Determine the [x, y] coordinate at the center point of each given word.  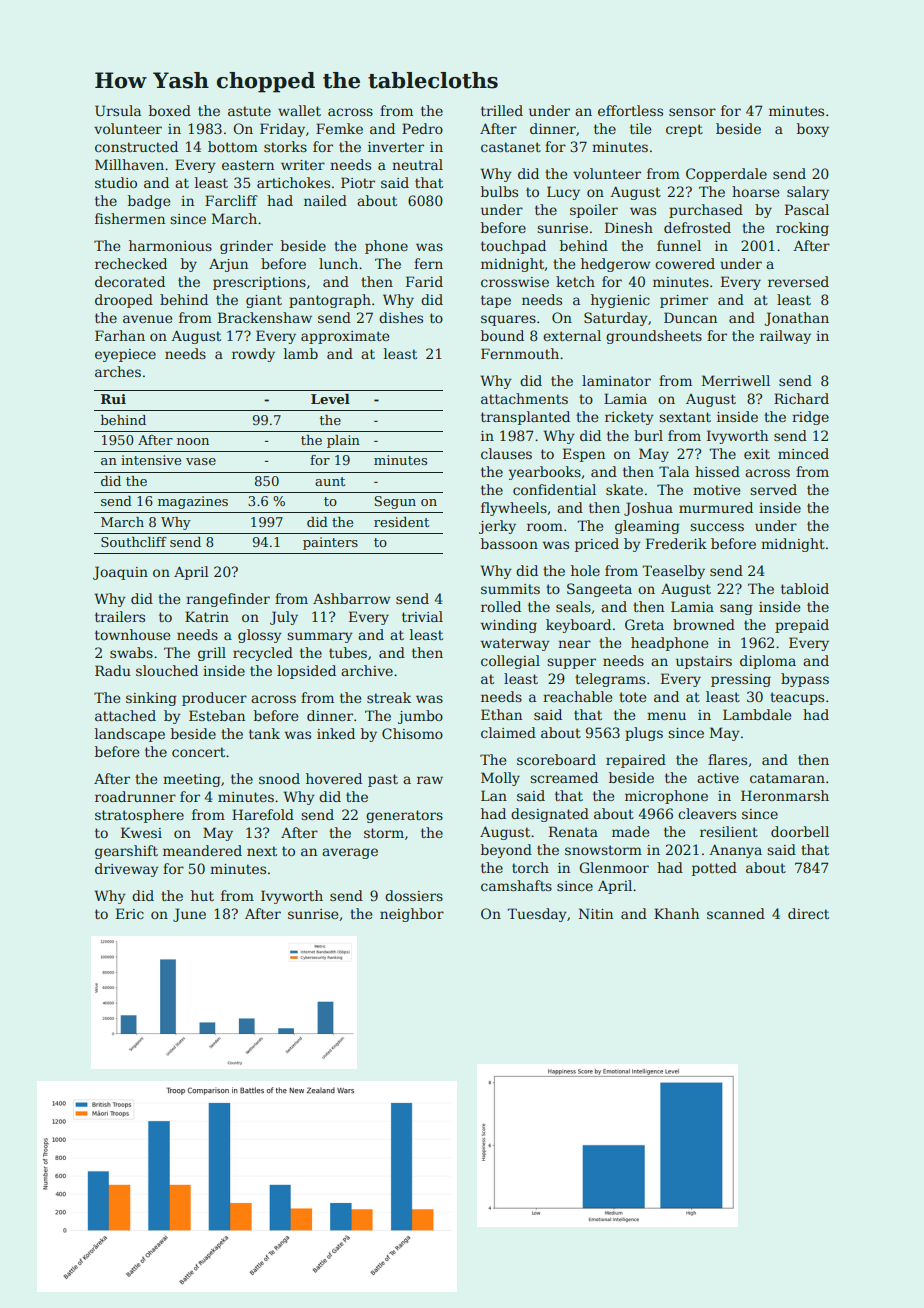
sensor [692, 112]
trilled [502, 110]
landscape [130, 735]
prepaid [802, 626]
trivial [422, 616]
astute [249, 111]
